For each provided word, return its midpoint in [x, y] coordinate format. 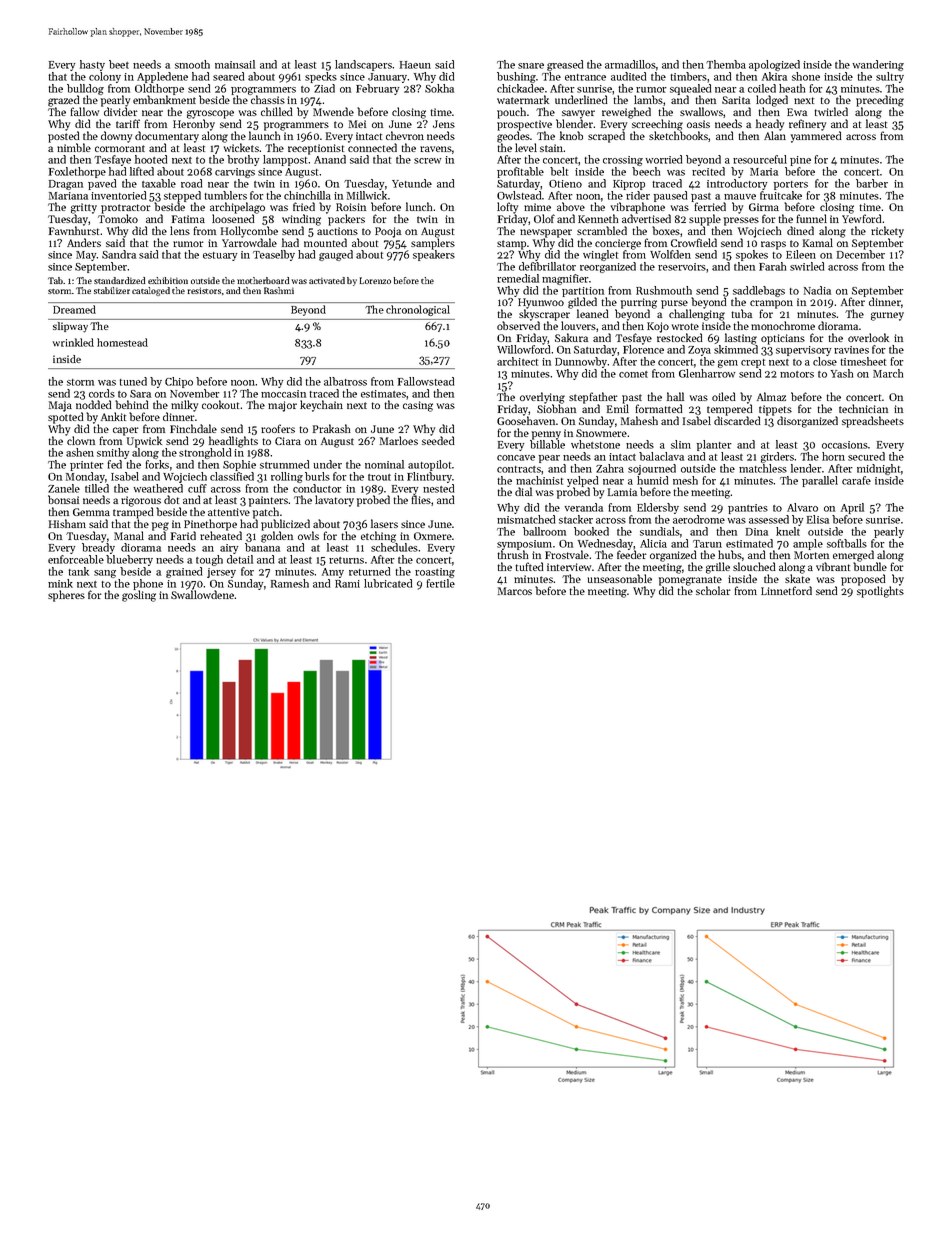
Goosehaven [526, 420]
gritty [84, 208]
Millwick [367, 195]
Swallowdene [202, 594]
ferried [710, 206]
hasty [92, 65]
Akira [774, 76]
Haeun [415, 65]
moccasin [283, 394]
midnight [878, 469]
